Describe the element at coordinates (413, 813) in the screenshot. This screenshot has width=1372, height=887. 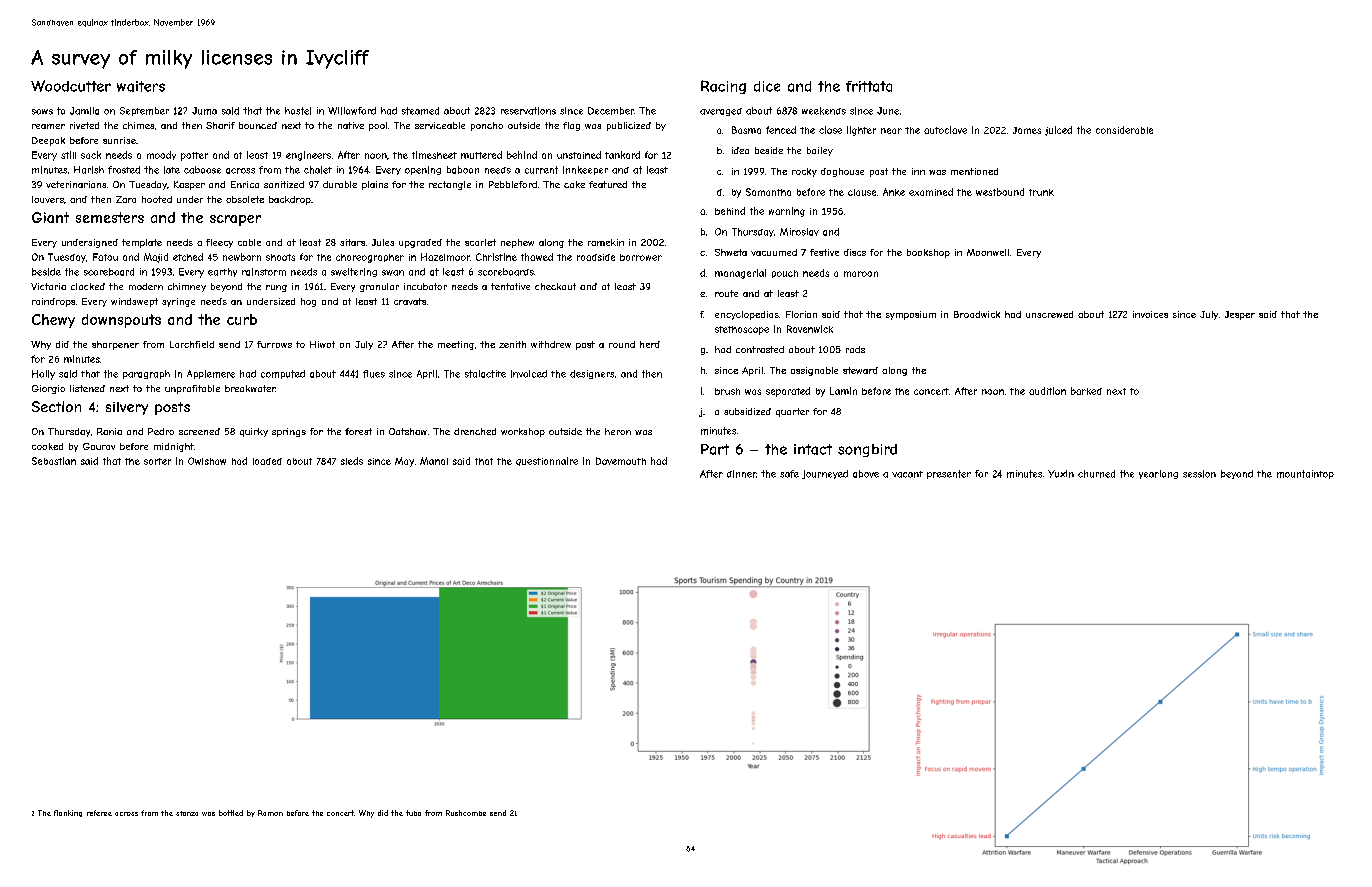
I see `tuba` at that location.
